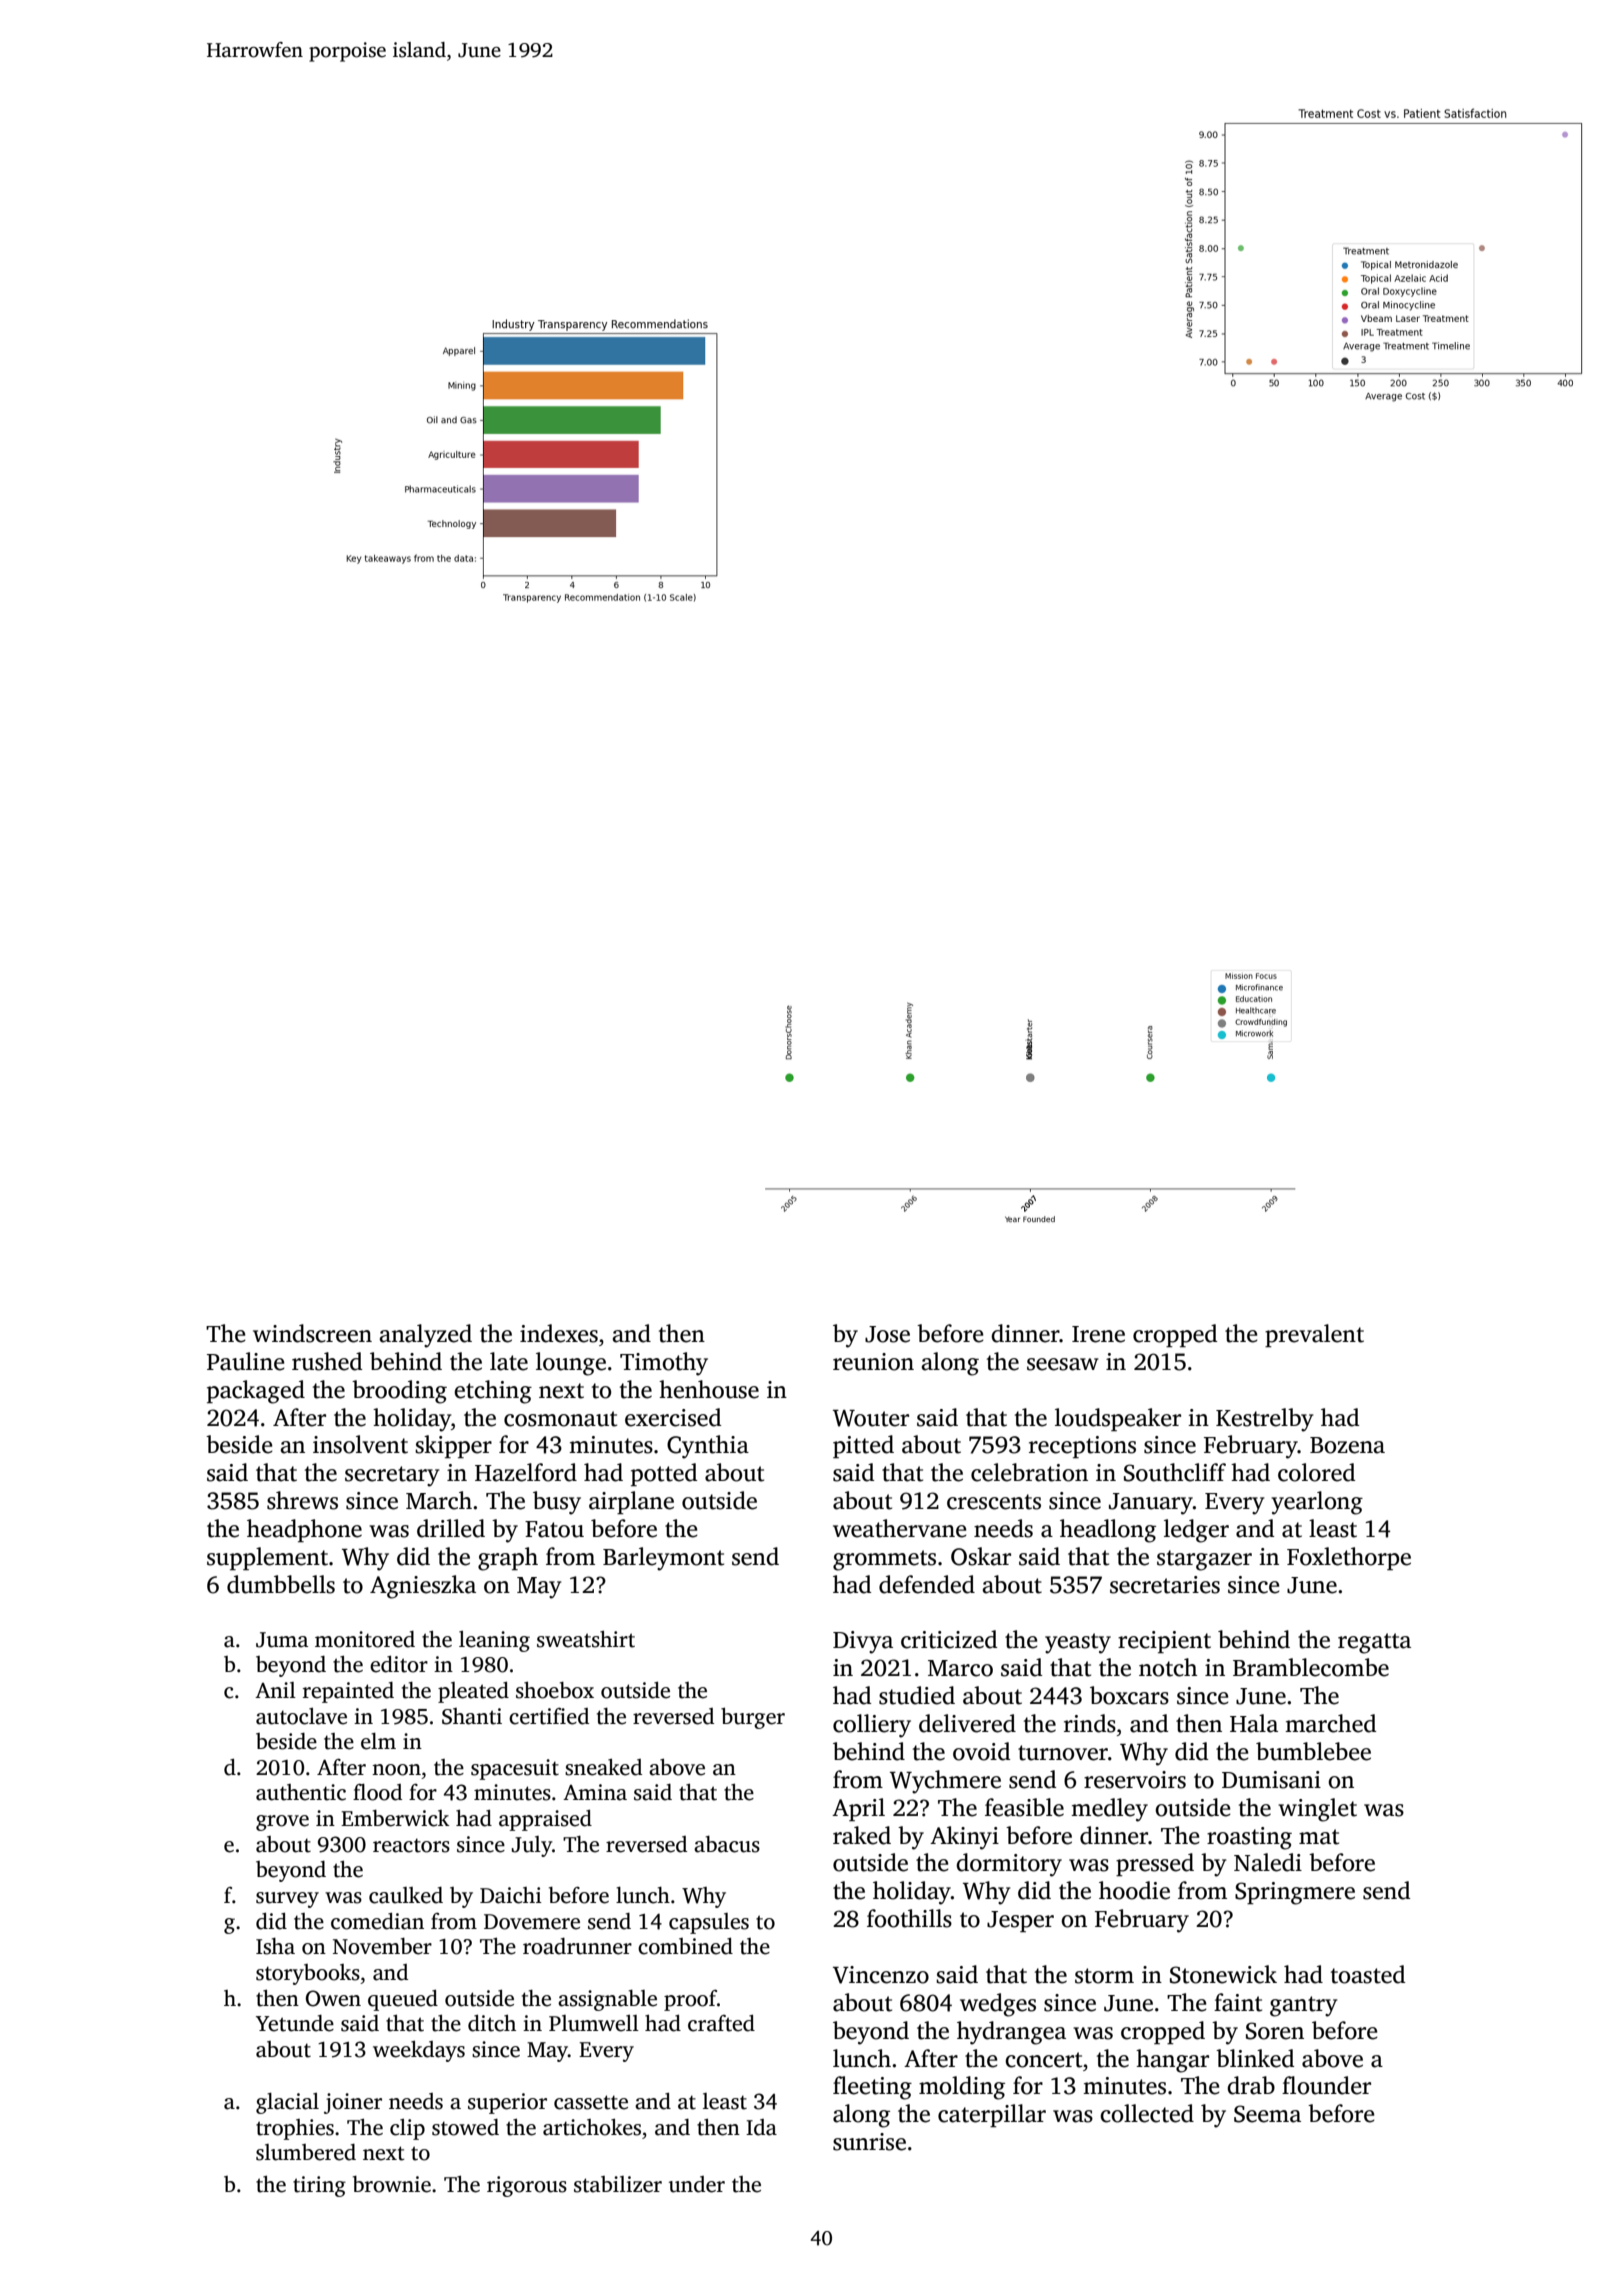 Image resolution: width=1620 pixels, height=2292 pixels. Describe the element at coordinates (663, 1559) in the screenshot. I see `Barleymont` at that location.
